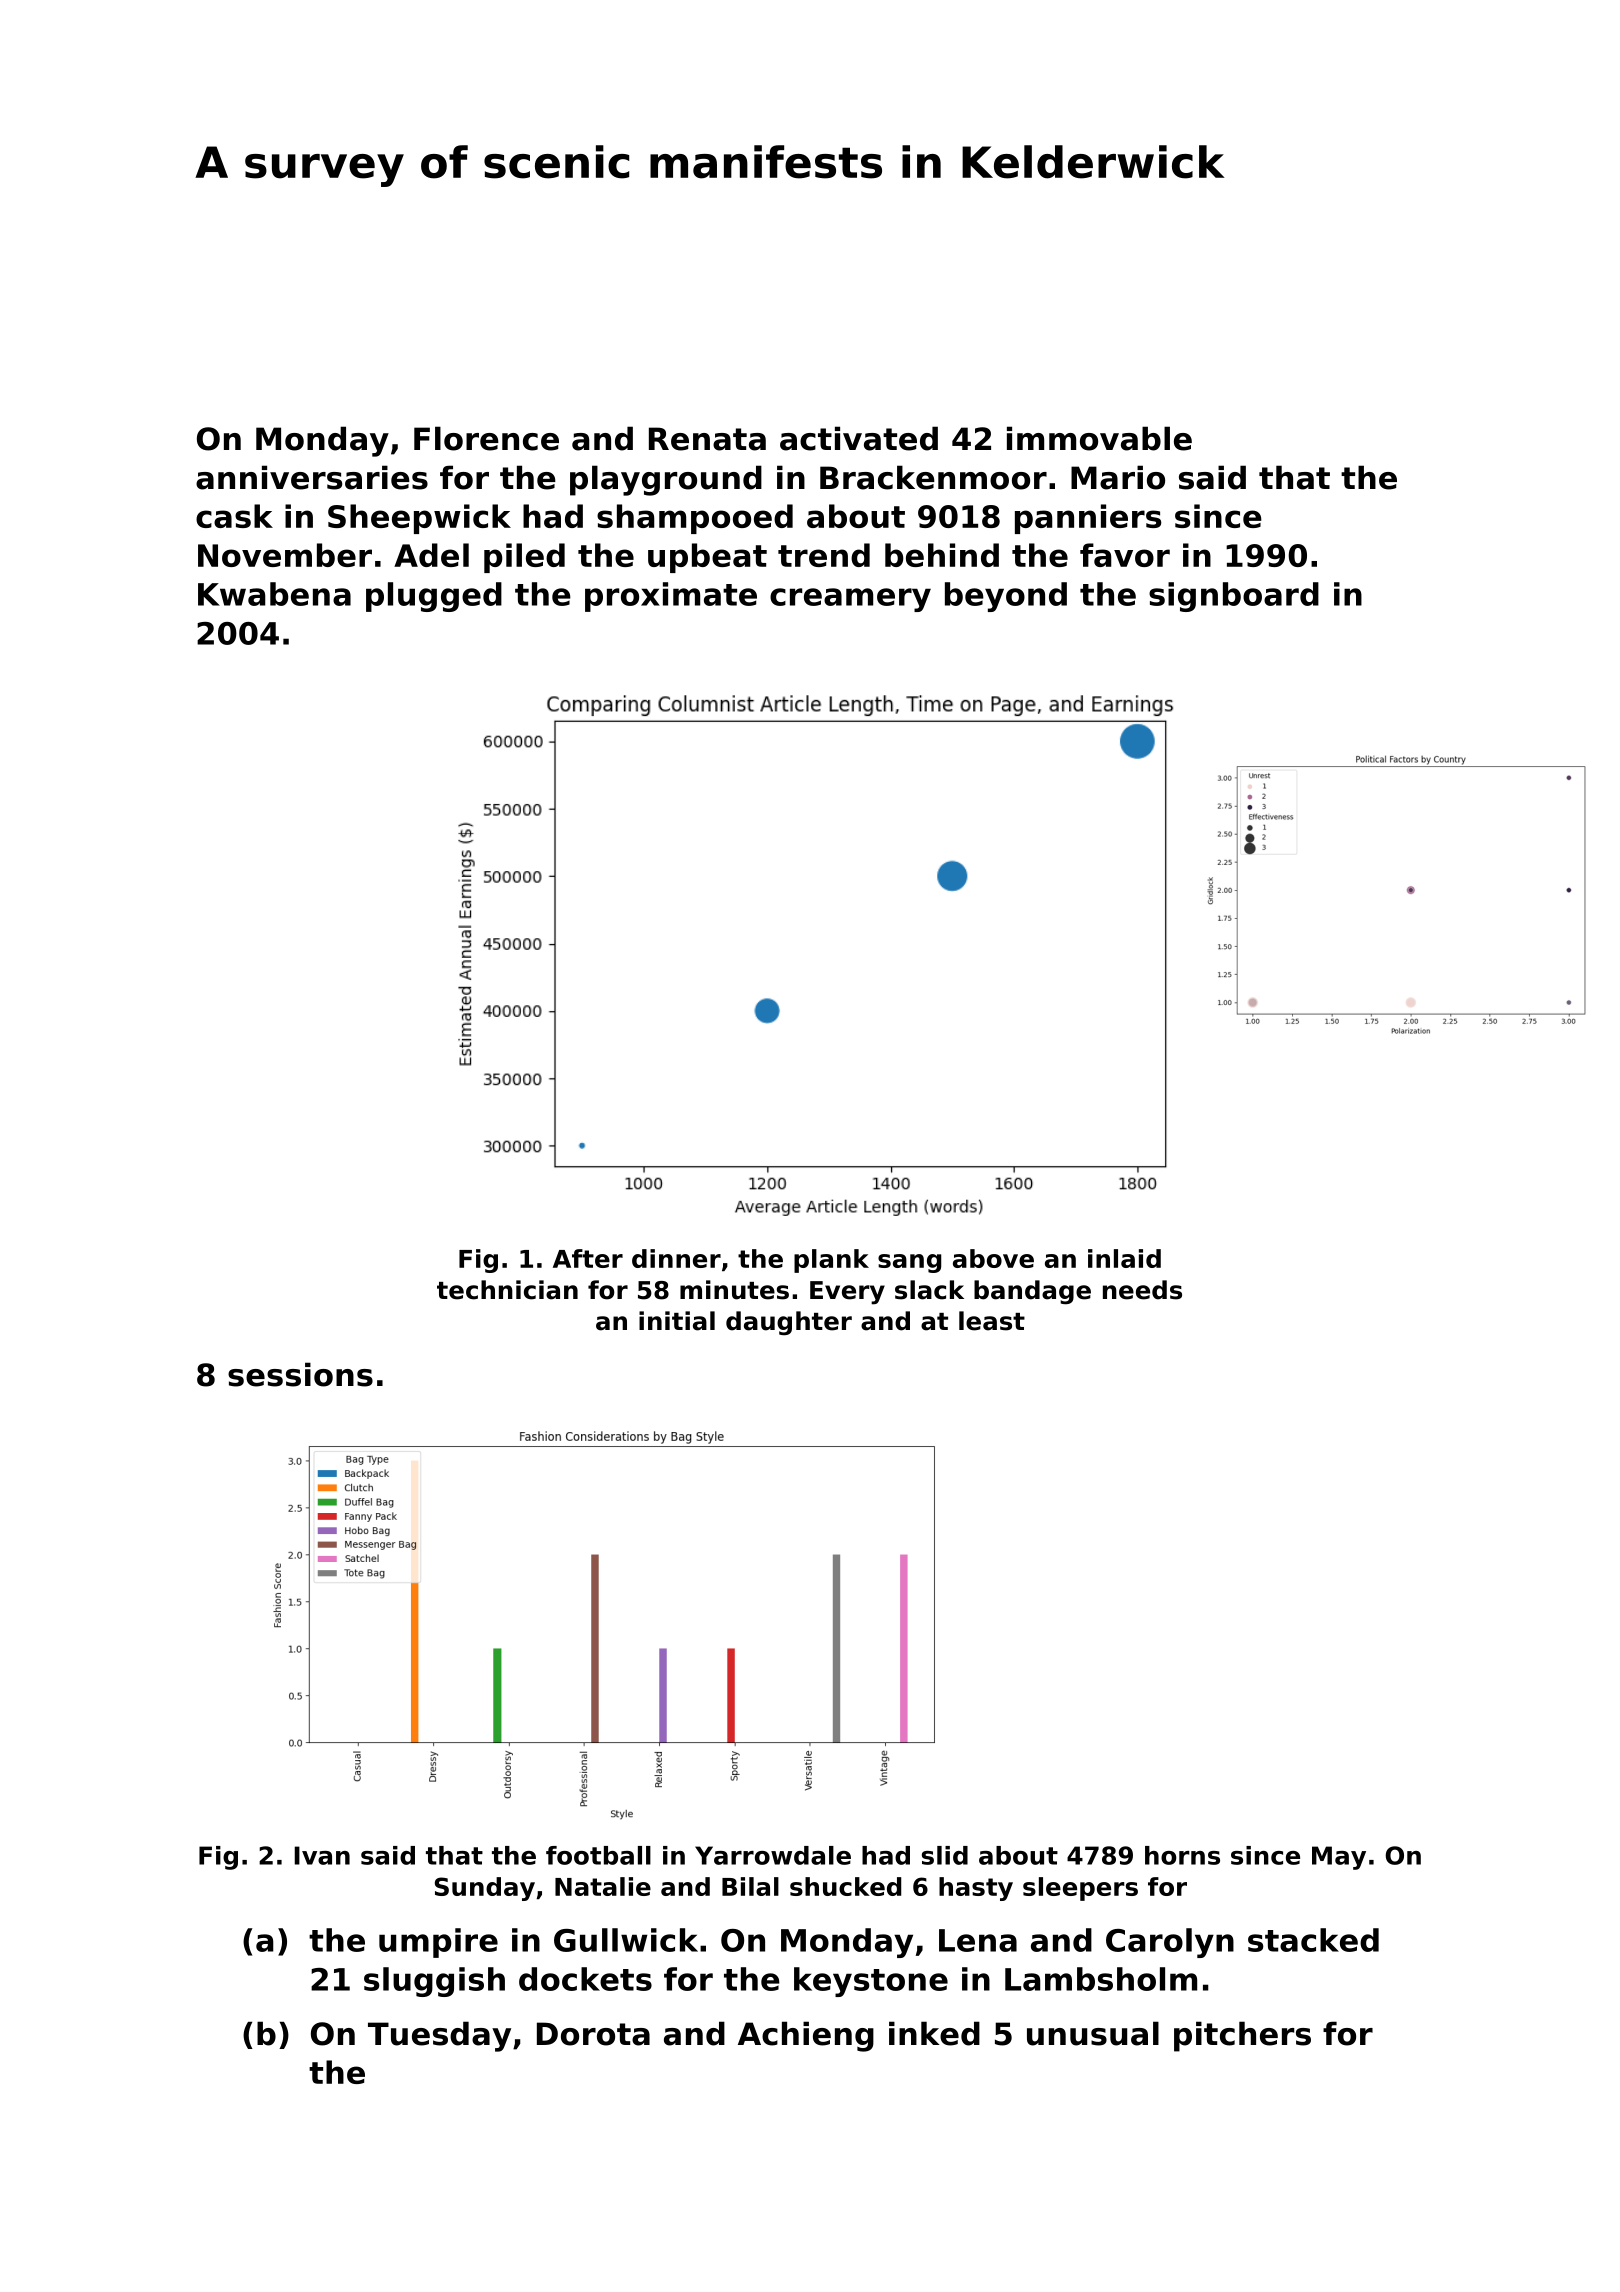  Describe the element at coordinates (707, 439) in the screenshot. I see `Renata` at that location.
